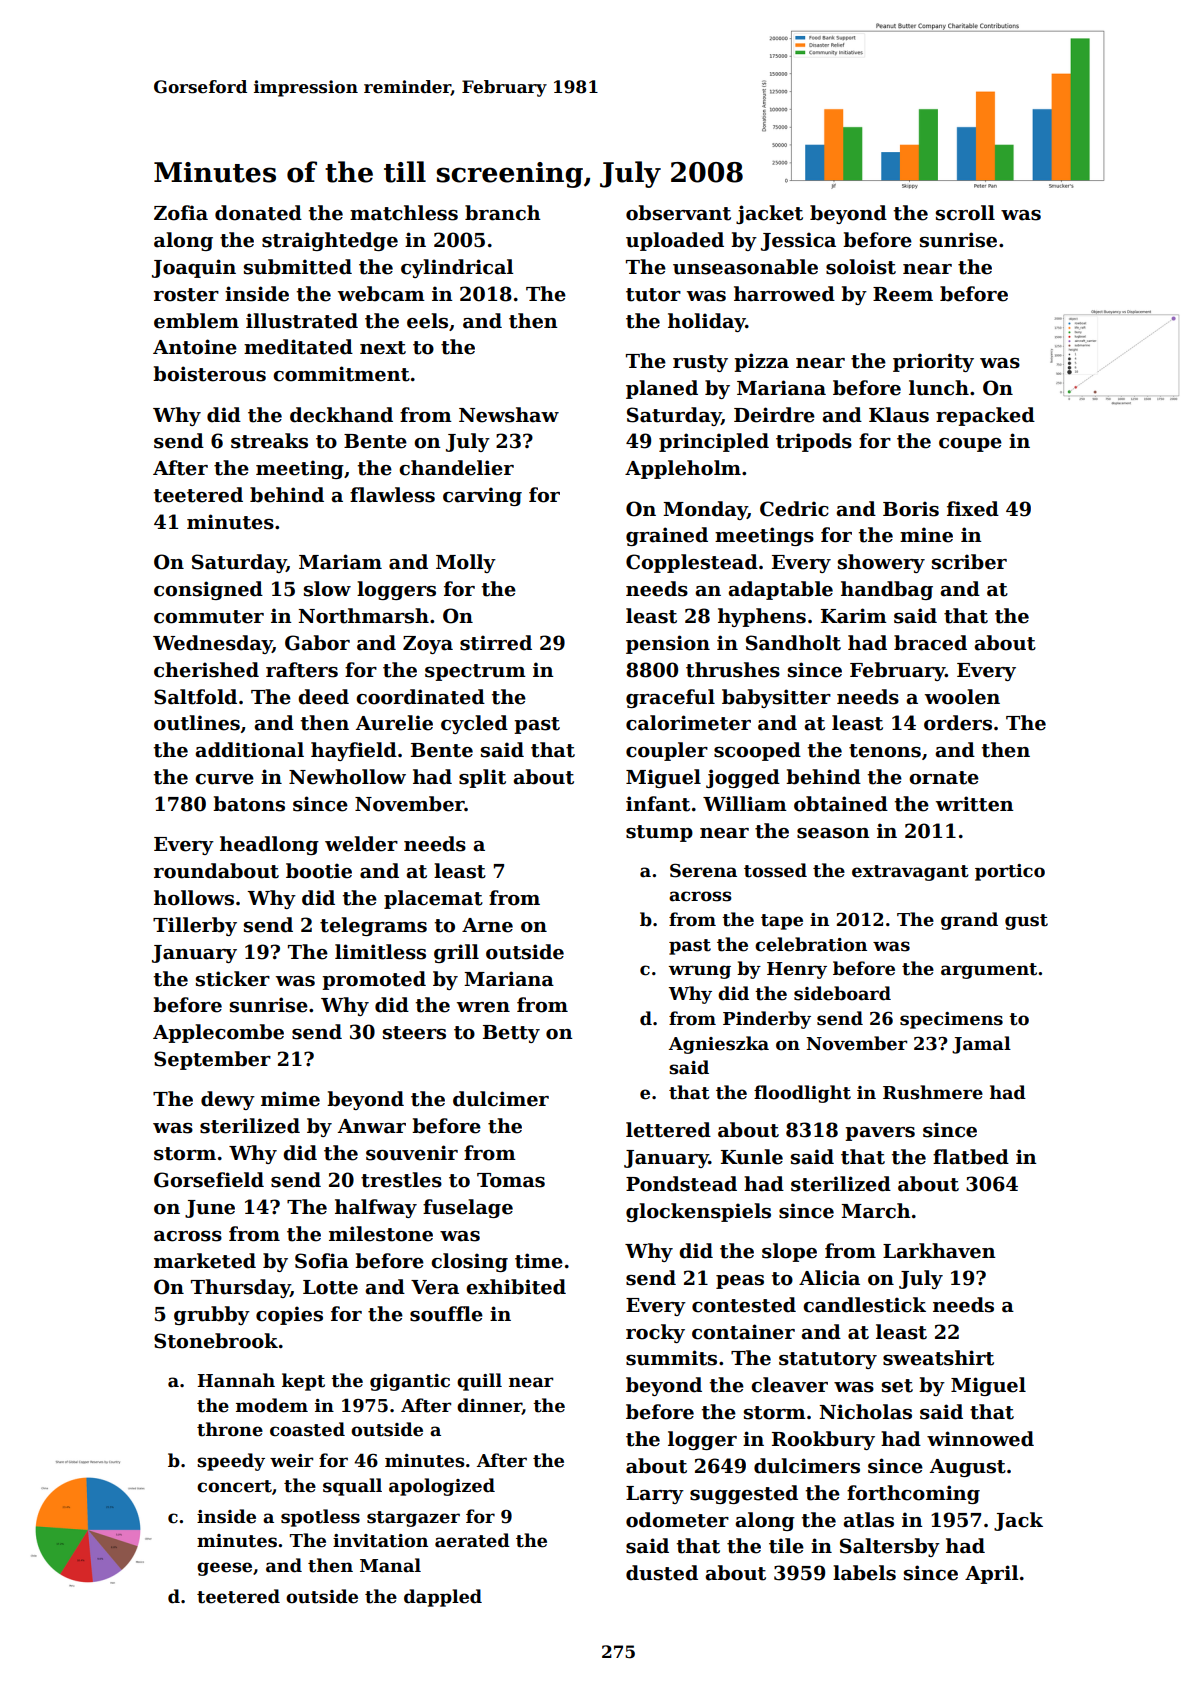 The image size is (1202, 1700). What do you see at coordinates (985, 416) in the image?
I see `repacked` at bounding box center [985, 416].
